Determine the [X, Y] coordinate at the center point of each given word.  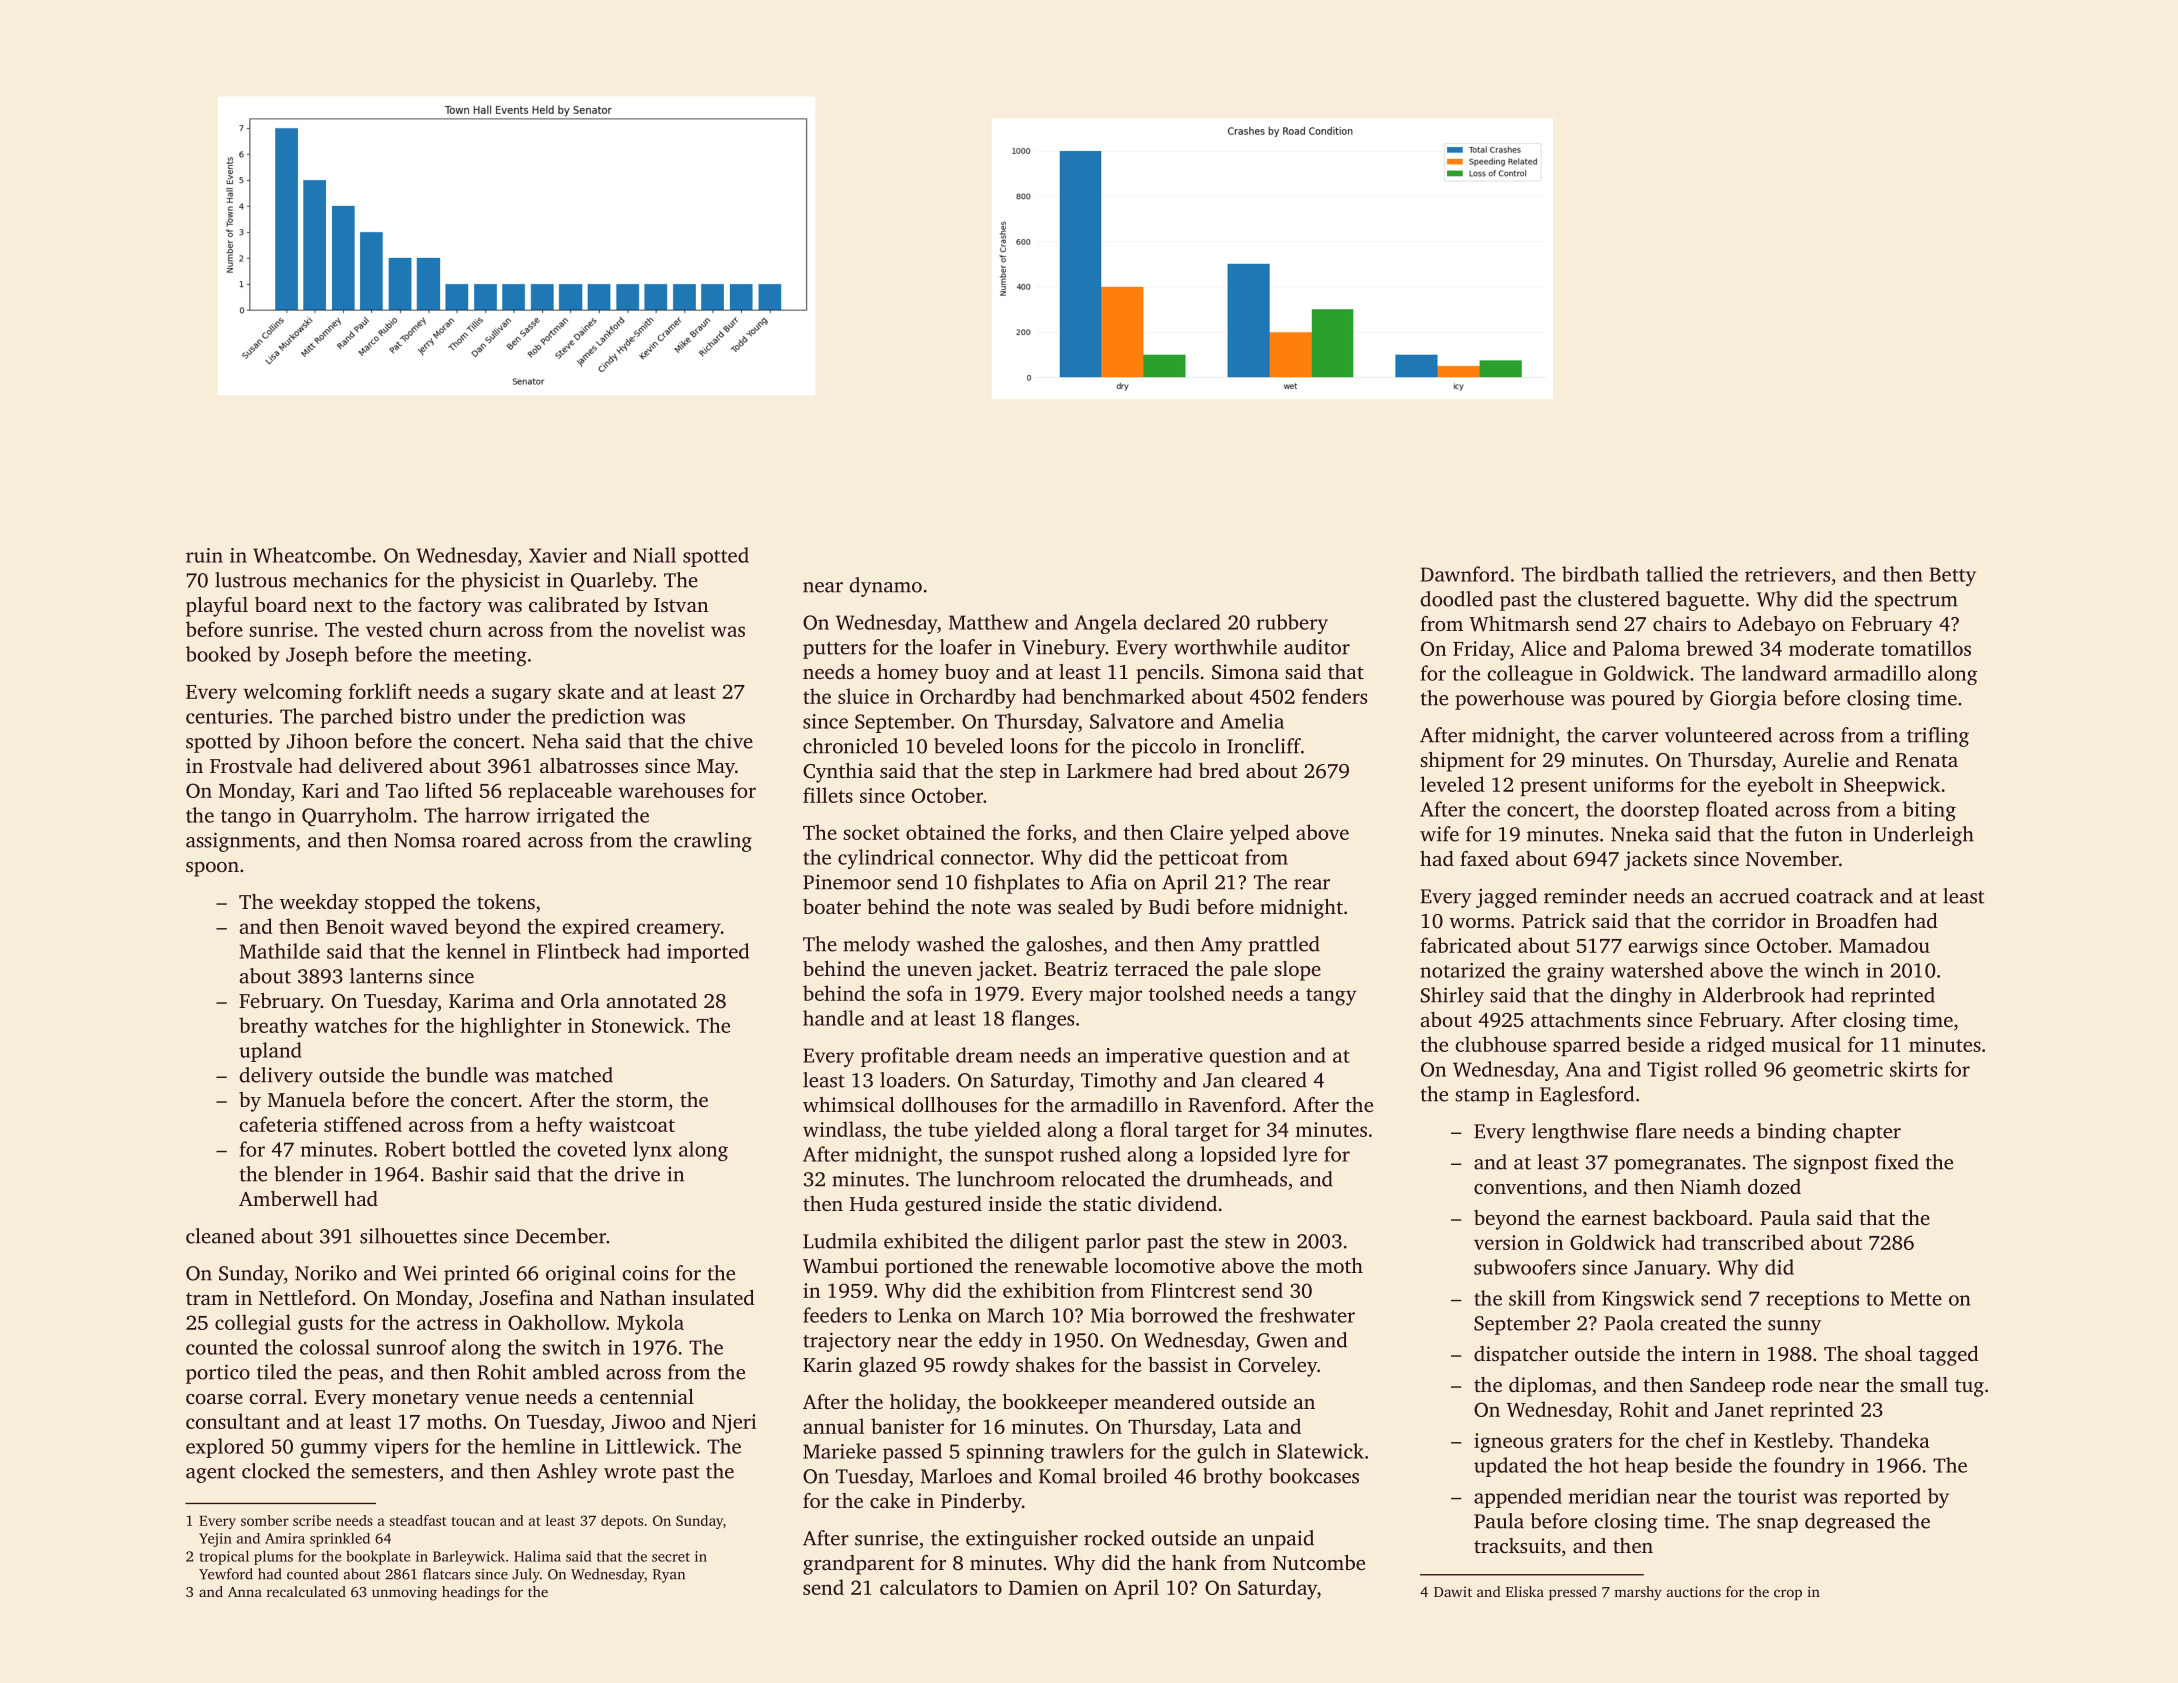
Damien [1043, 1587]
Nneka [1640, 834]
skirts [1913, 1069]
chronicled [850, 746]
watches [350, 1025]
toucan [473, 1521]
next [332, 605]
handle [833, 1018]
